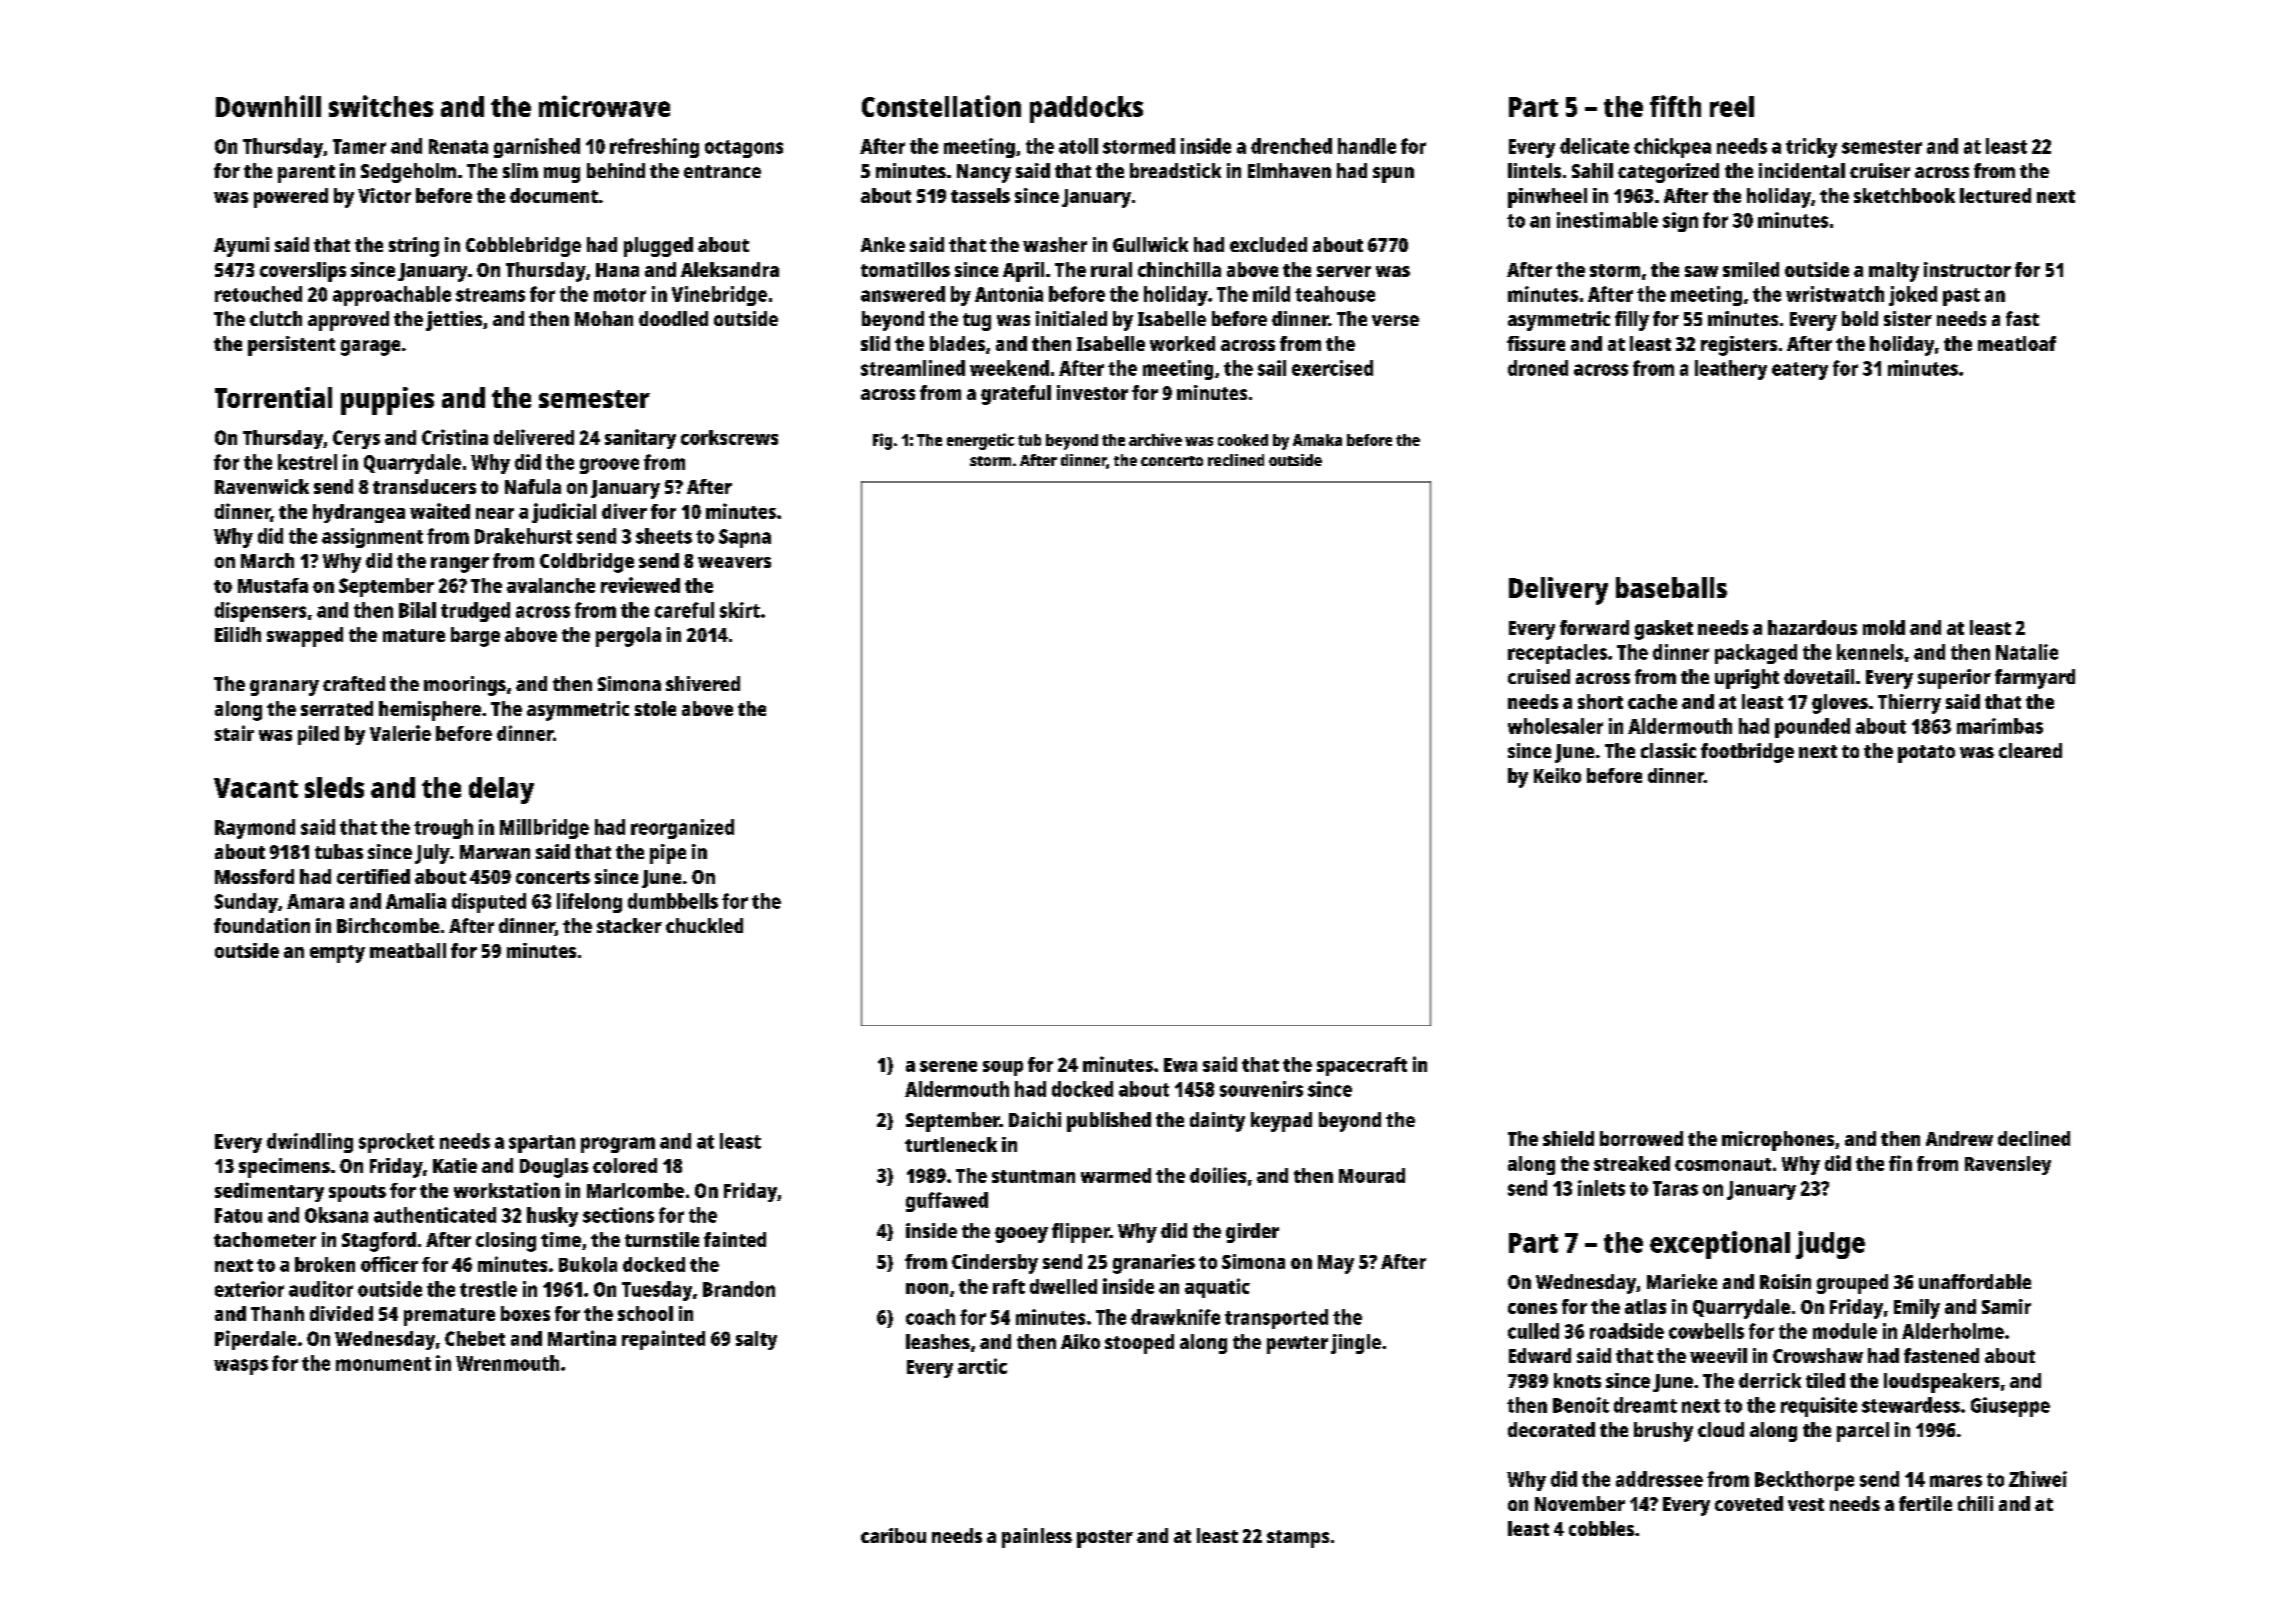 The image size is (2292, 1620). What do you see at coordinates (756, 1340) in the screenshot?
I see `salty` at bounding box center [756, 1340].
